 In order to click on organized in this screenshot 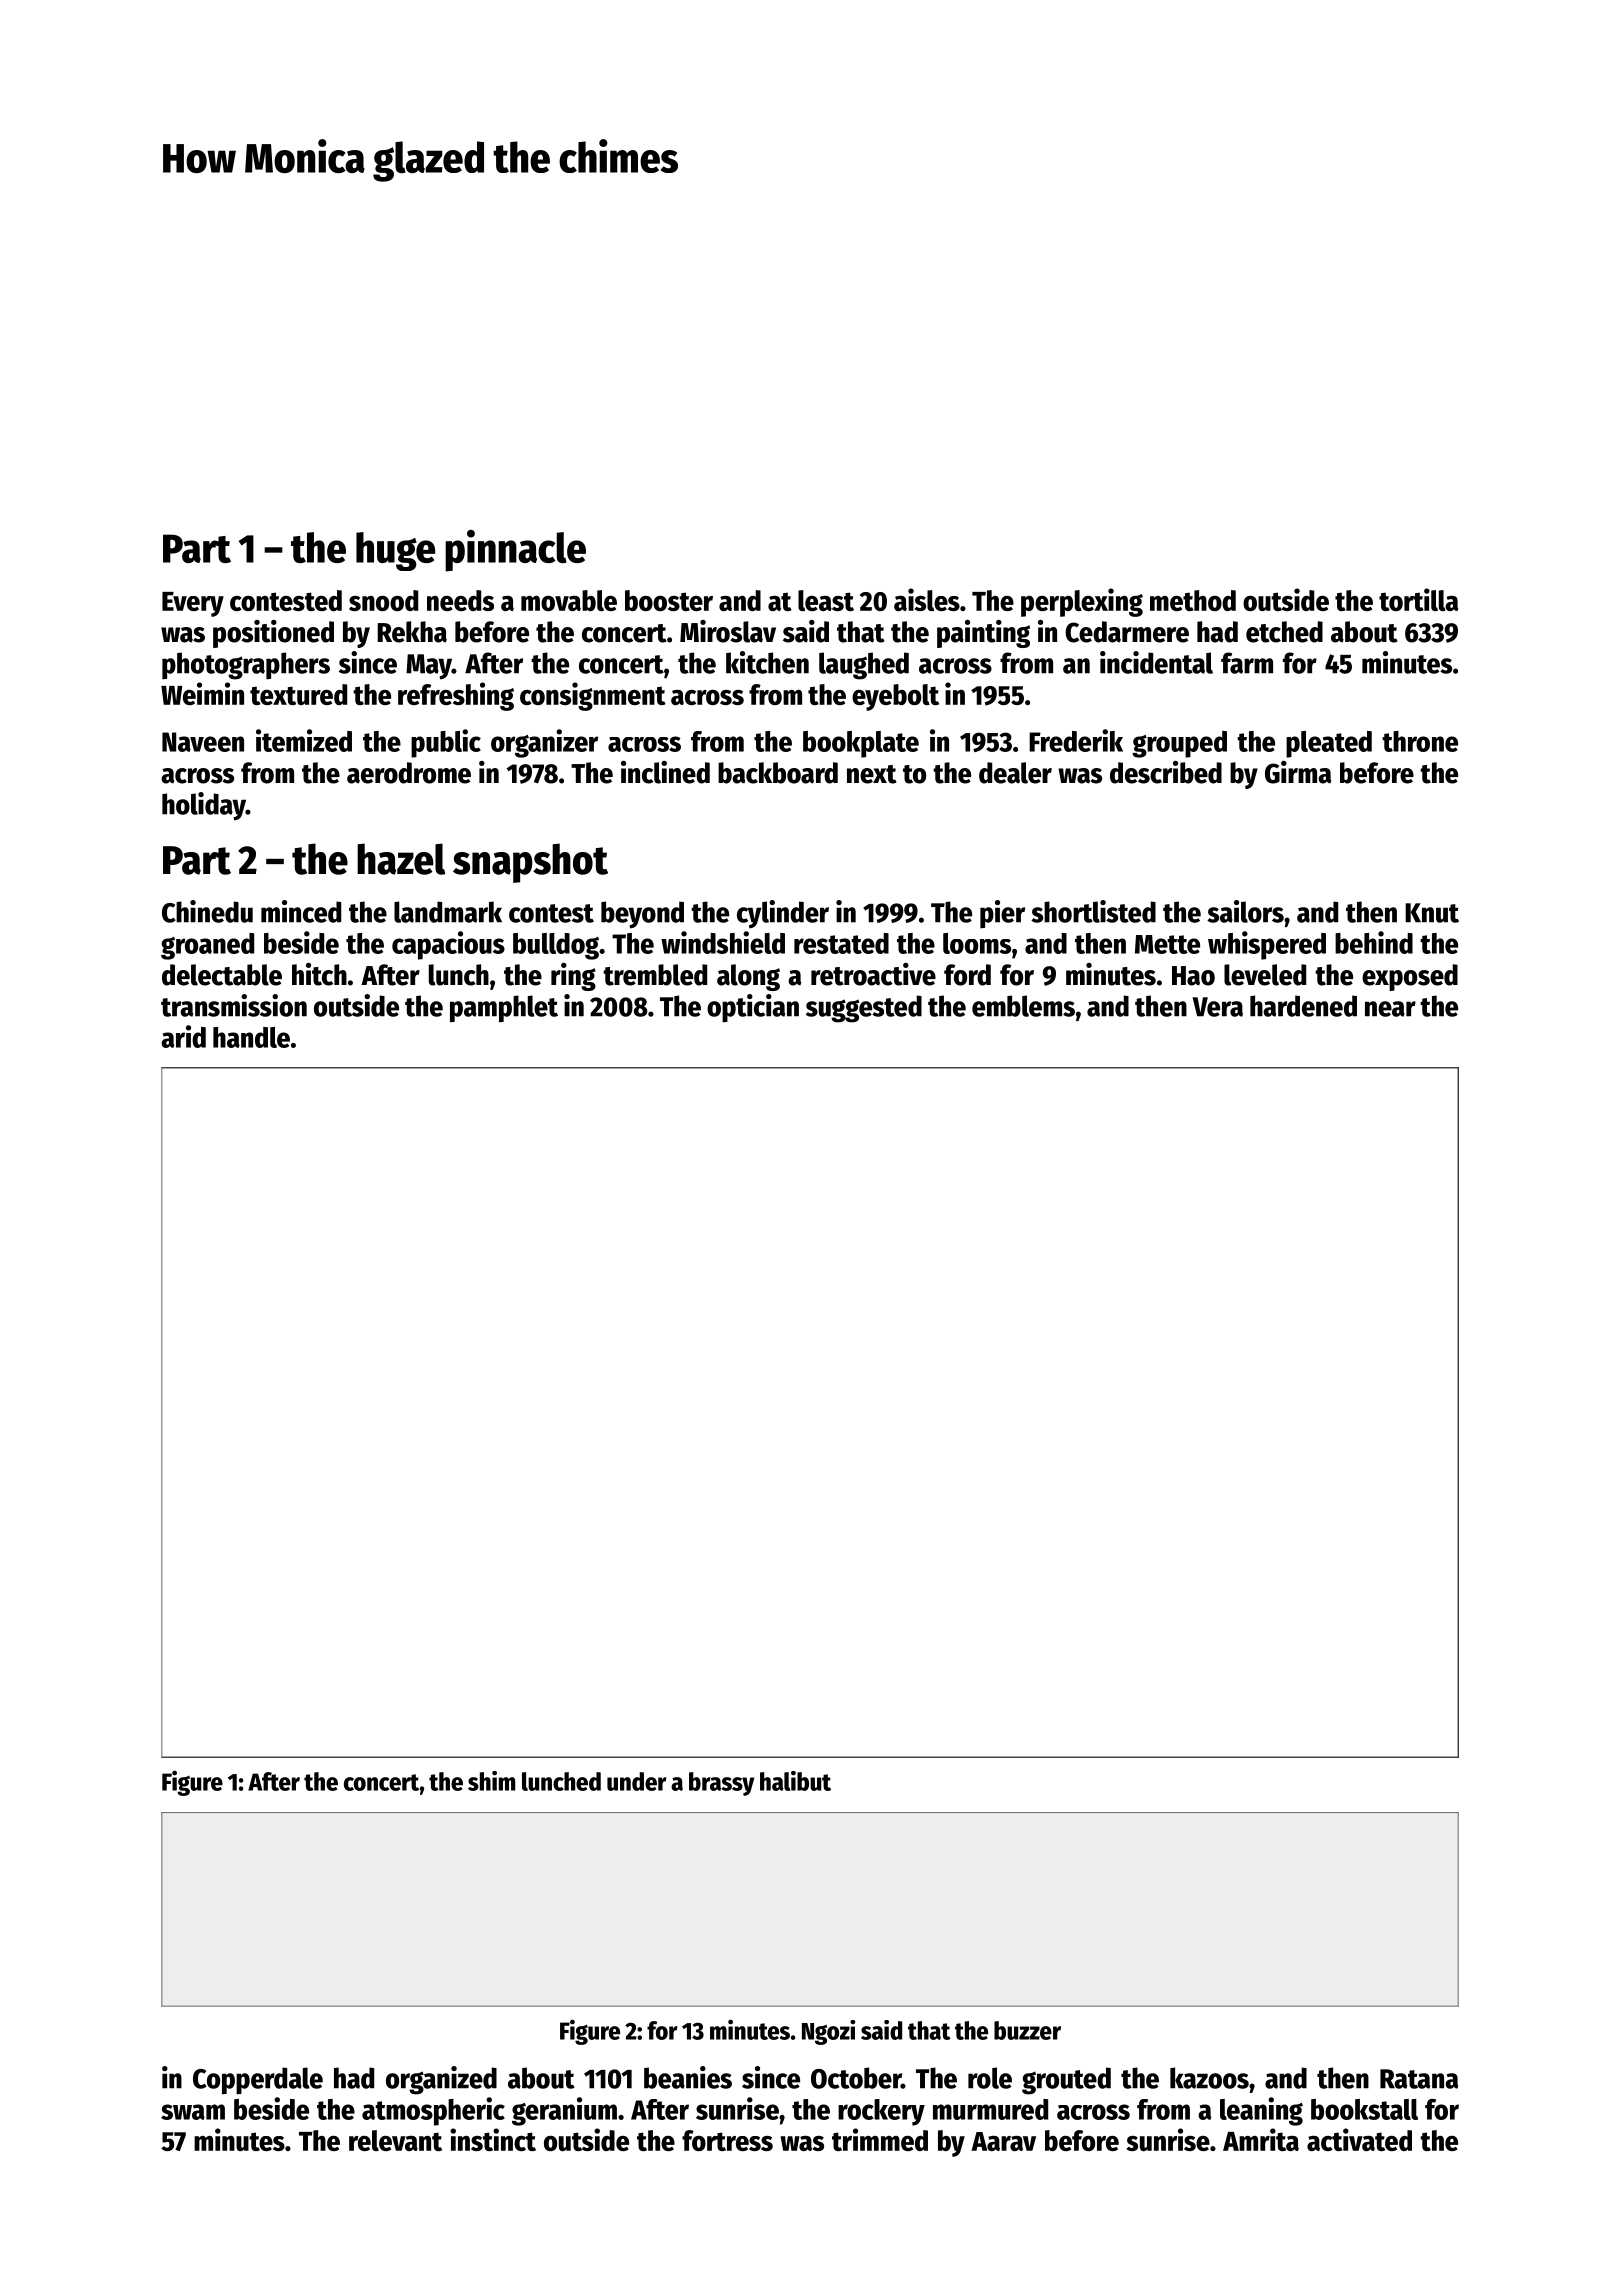, I will do `click(441, 2080)`.
